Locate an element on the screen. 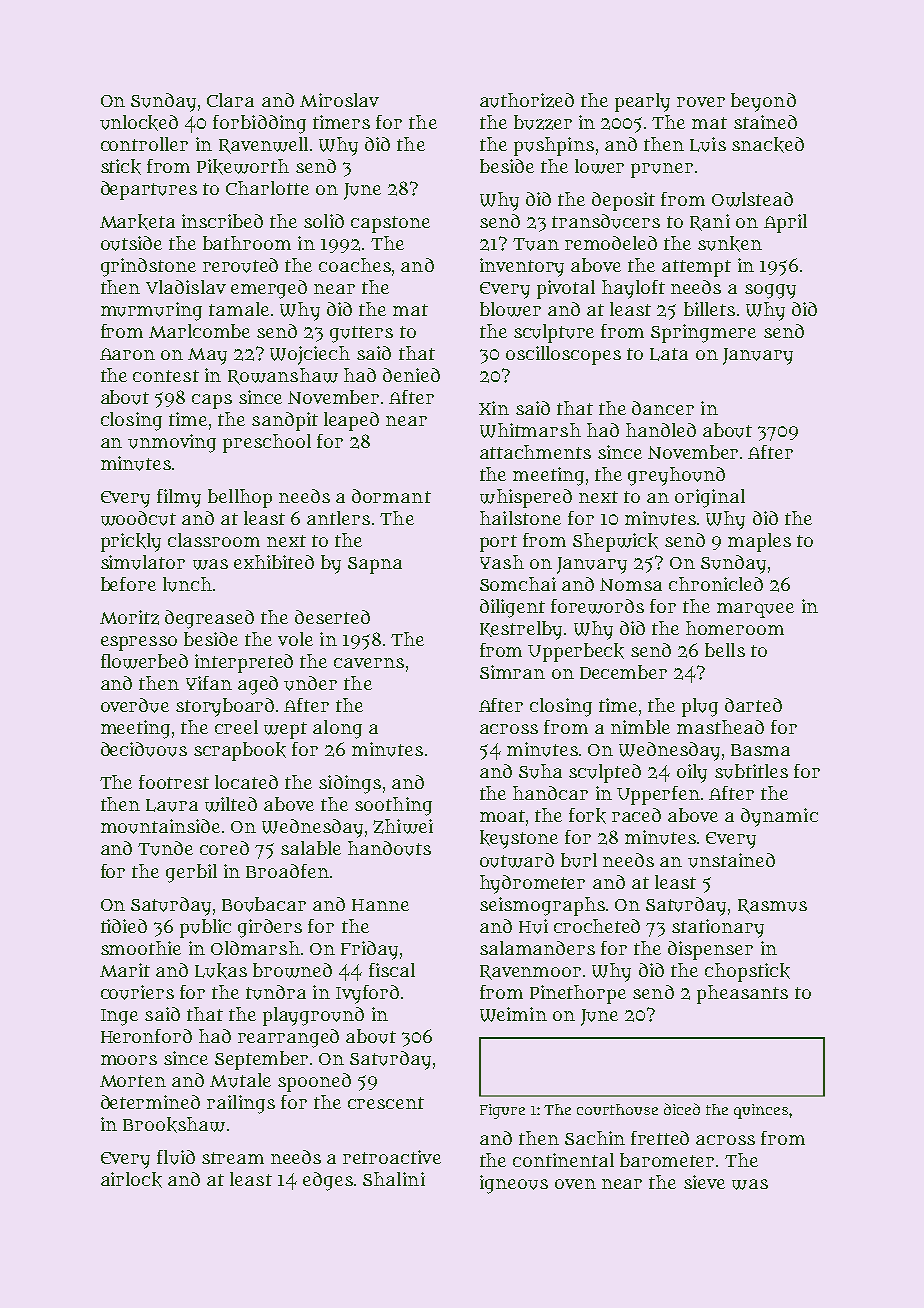 The image size is (924, 1308). pearly is located at coordinates (642, 102).
